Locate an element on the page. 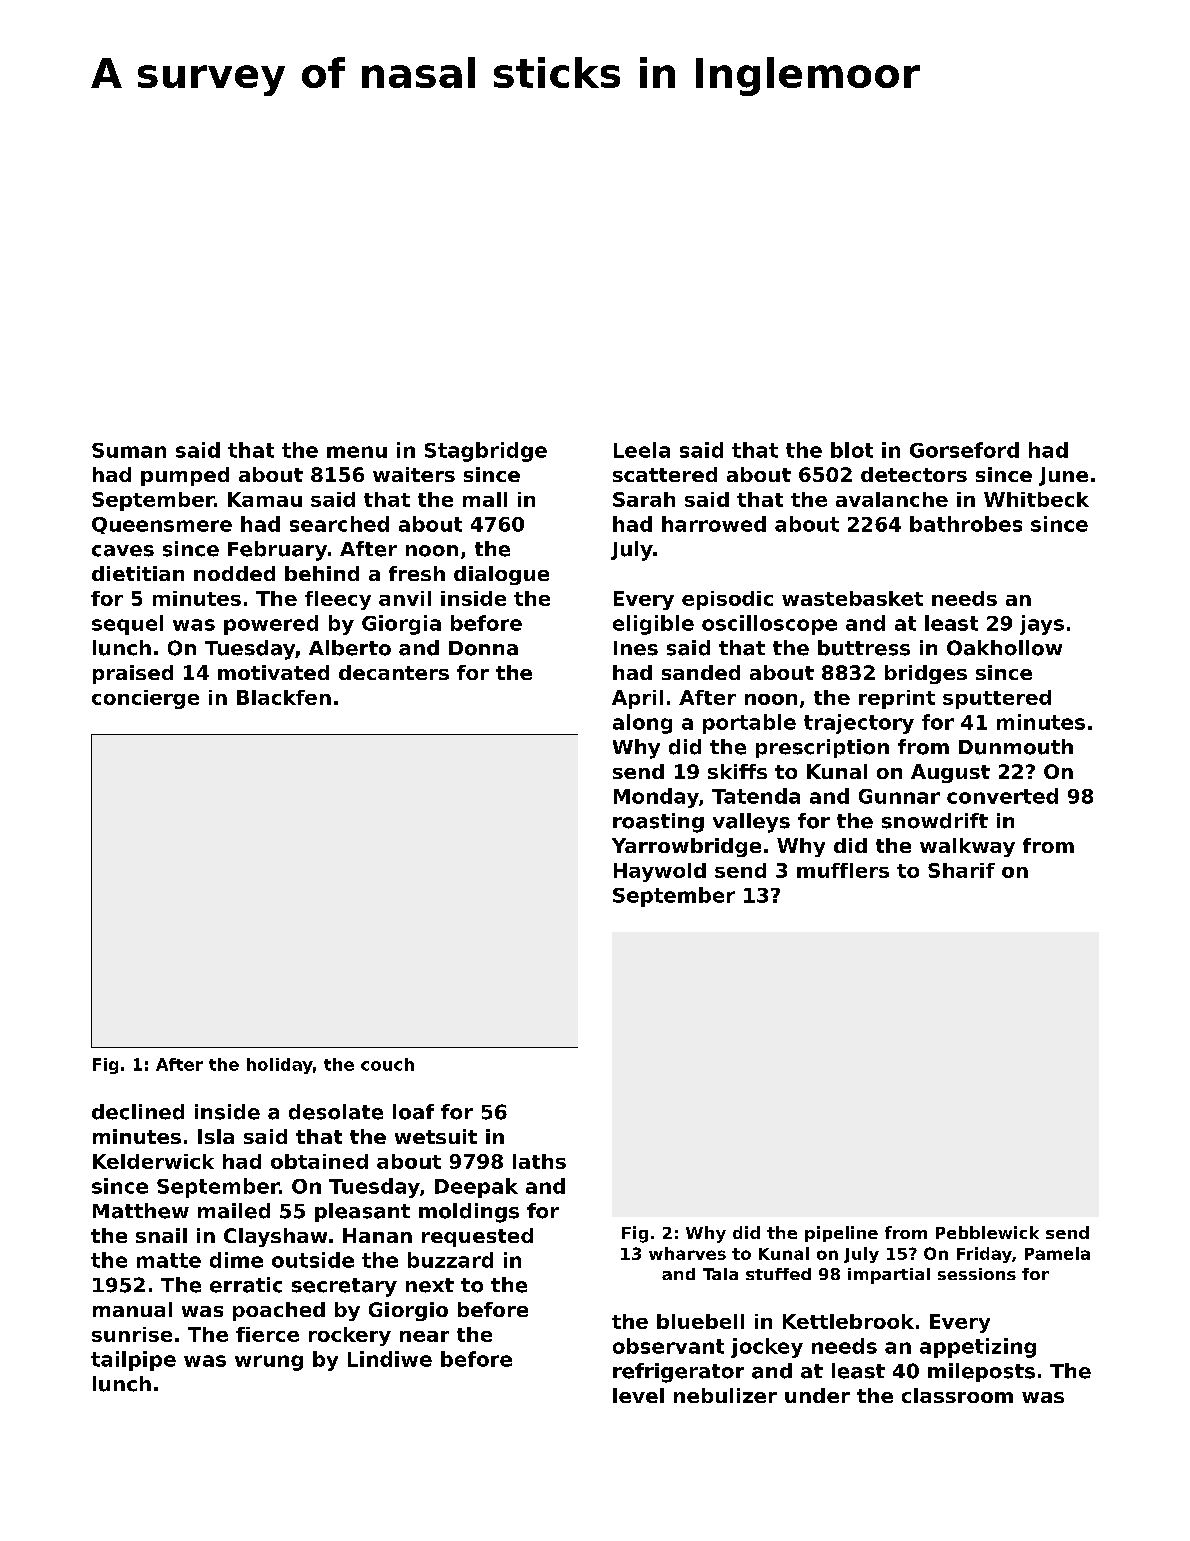 Image resolution: width=1190 pixels, height=1541 pixels. Friday is located at coordinates (984, 1255).
